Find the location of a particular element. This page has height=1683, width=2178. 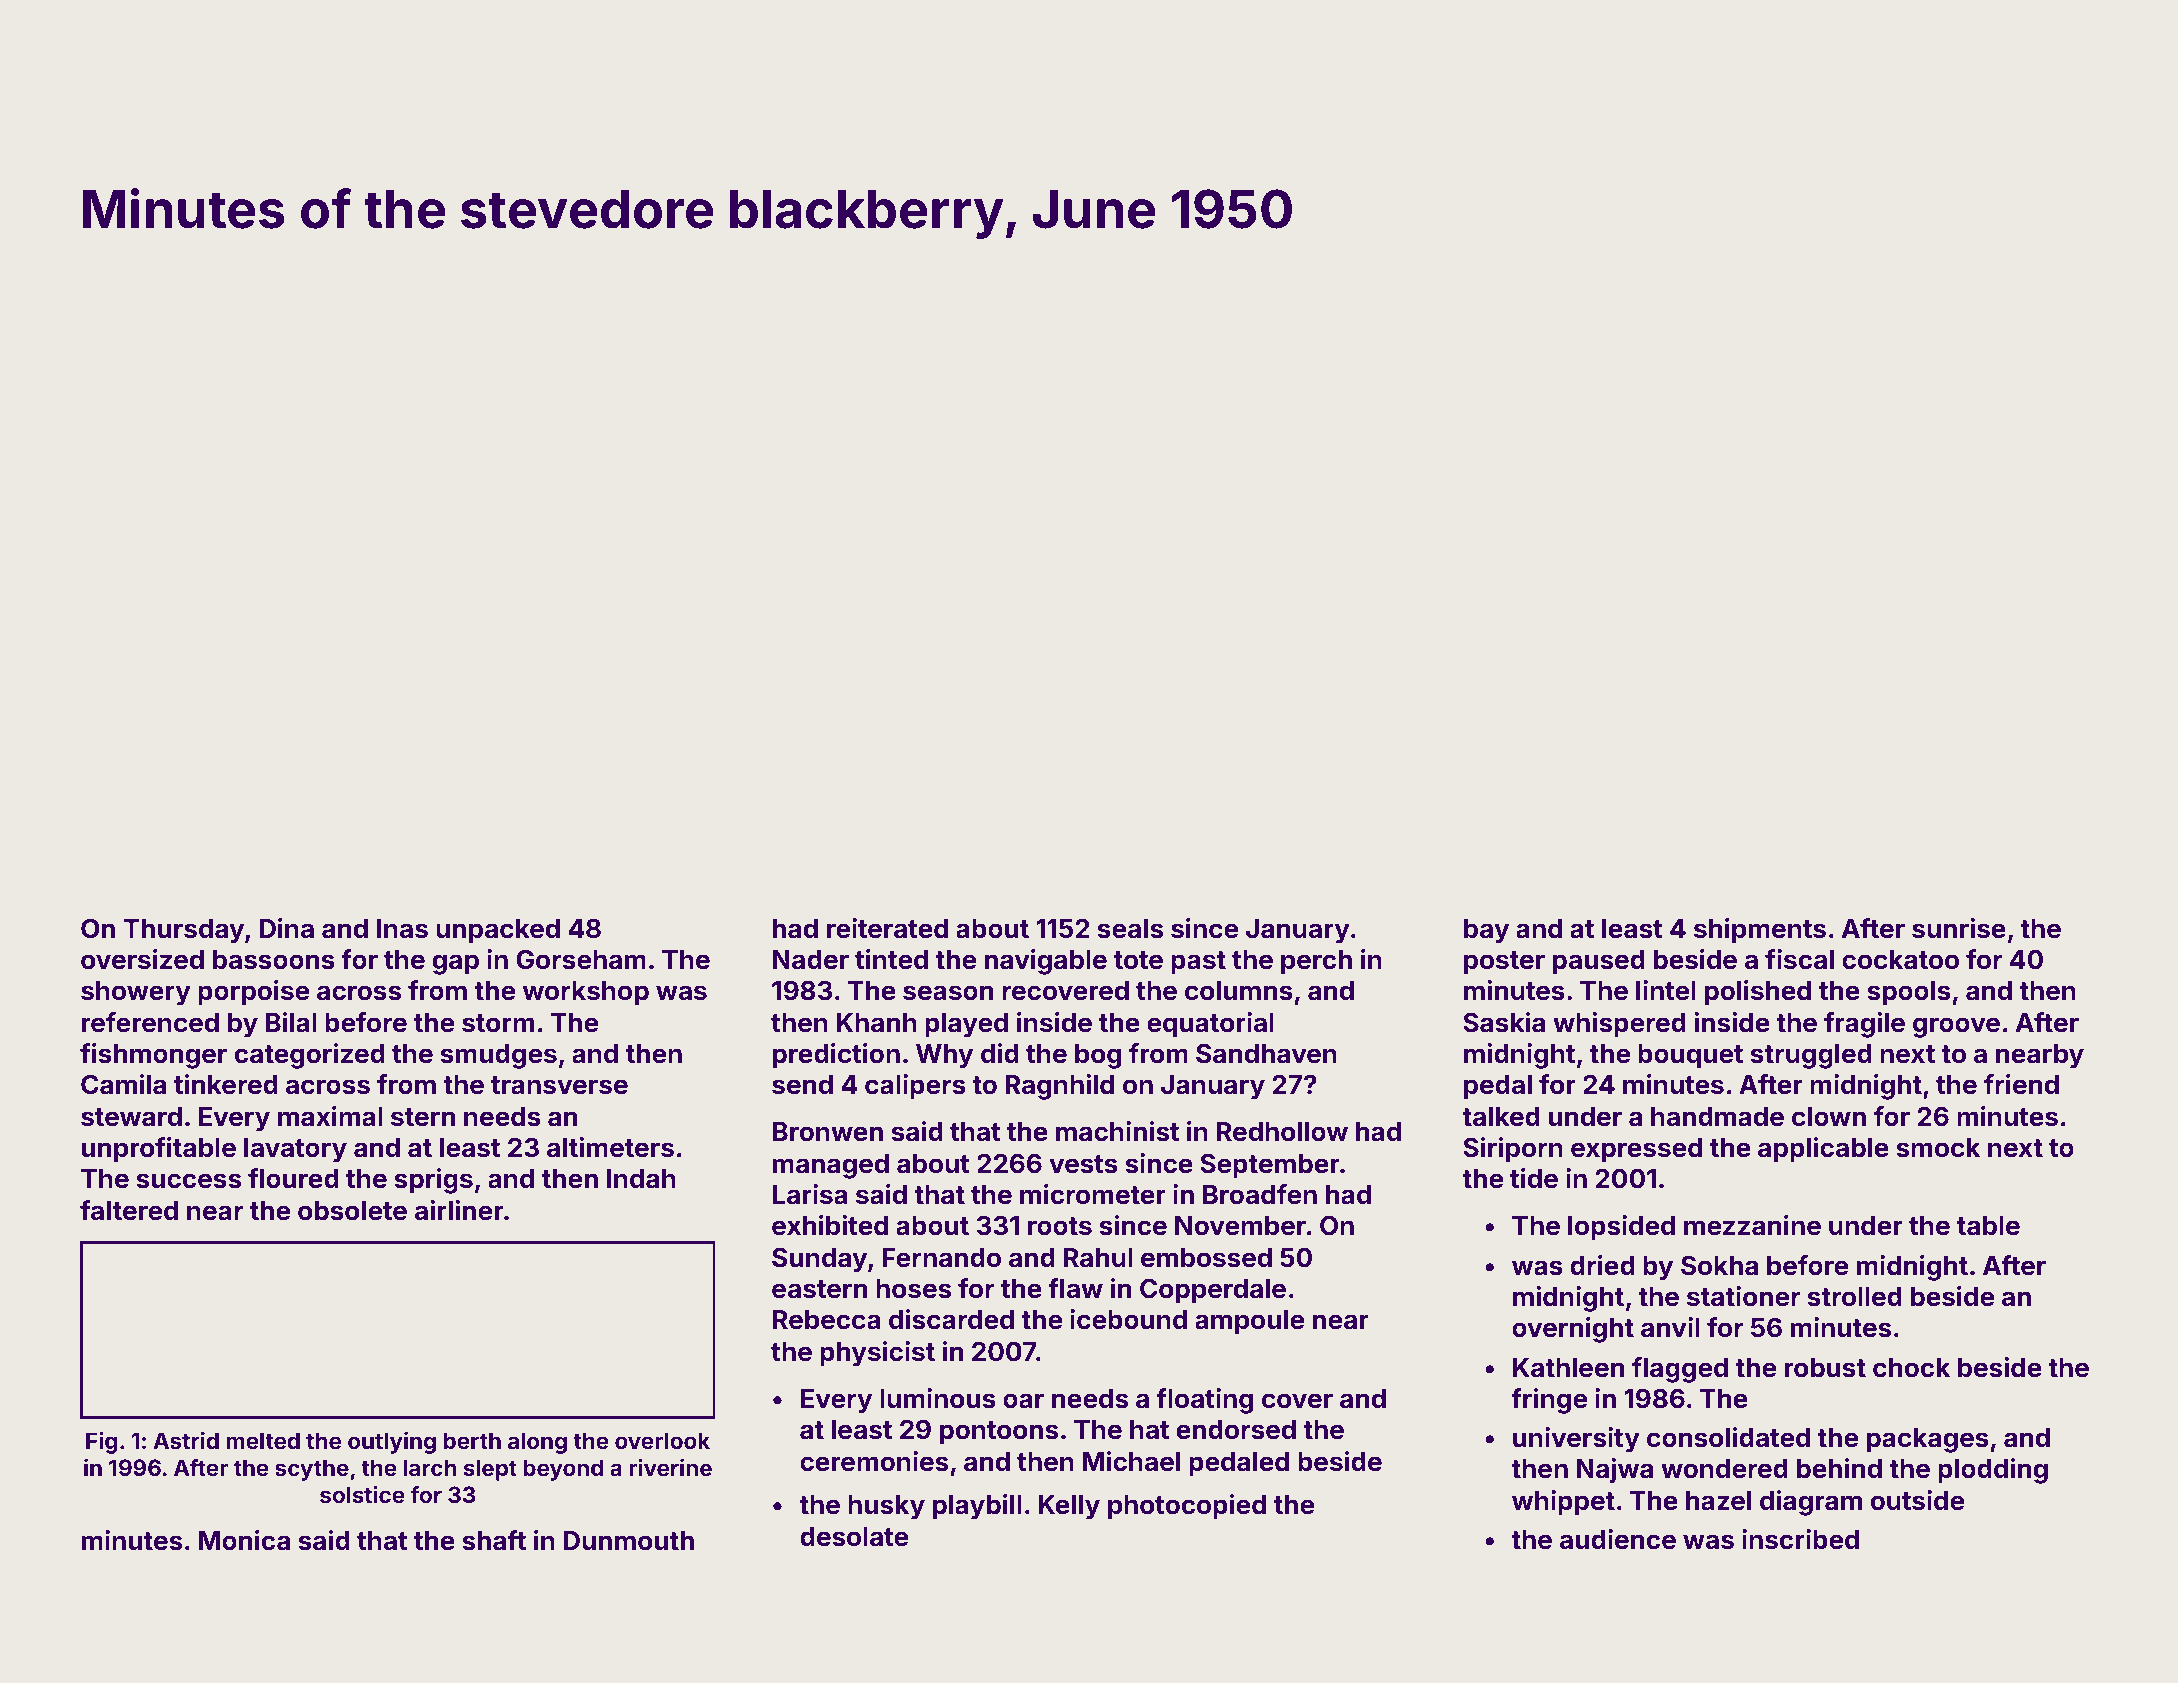

micrometer is located at coordinates (1093, 1194).
